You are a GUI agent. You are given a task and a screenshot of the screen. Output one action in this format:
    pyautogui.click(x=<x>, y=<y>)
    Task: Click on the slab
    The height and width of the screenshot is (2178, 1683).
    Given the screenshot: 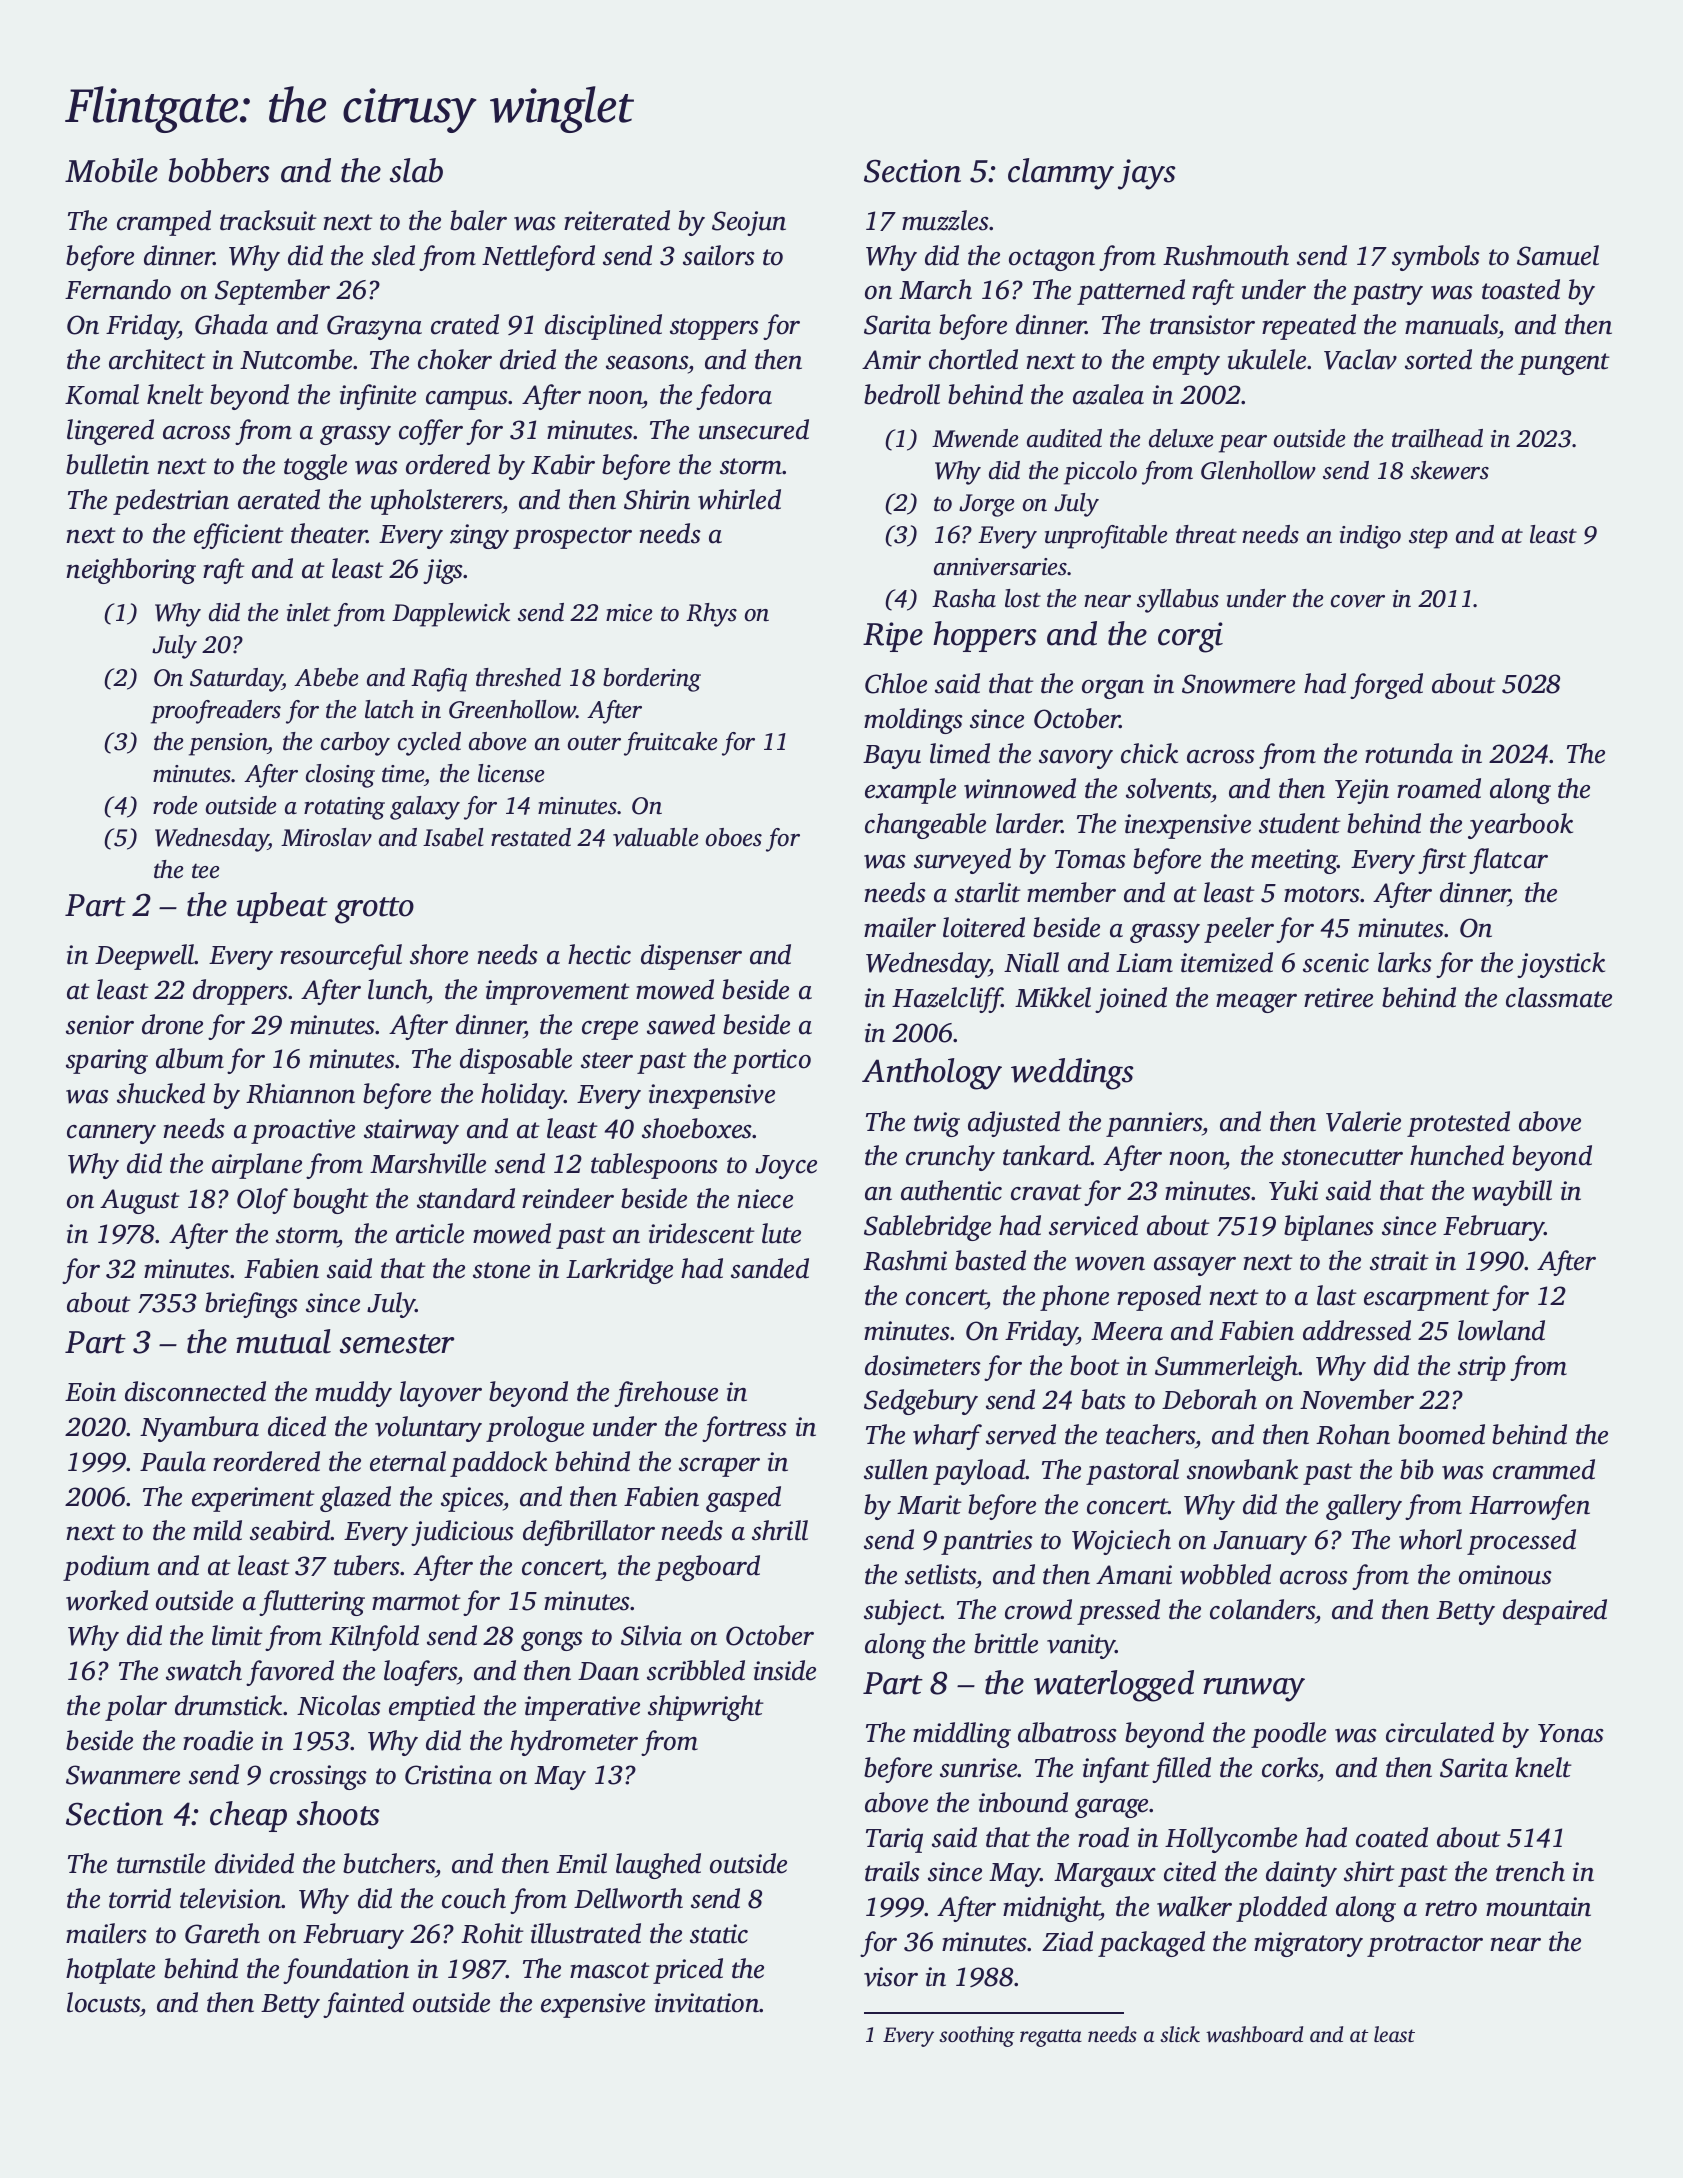 What is the action you would take?
    pyautogui.click(x=416, y=170)
